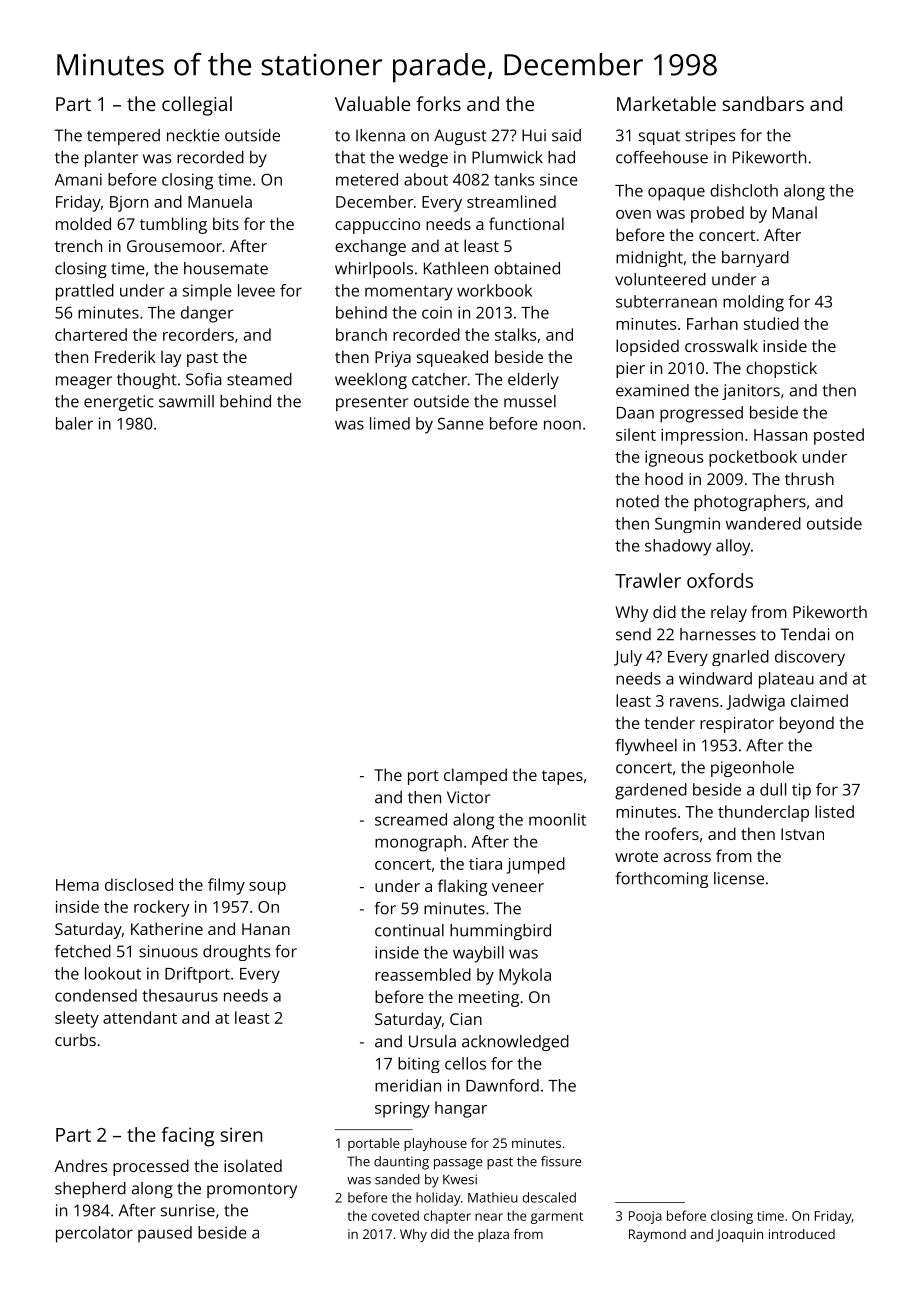  What do you see at coordinates (80, 1165) in the document?
I see `Andres` at bounding box center [80, 1165].
